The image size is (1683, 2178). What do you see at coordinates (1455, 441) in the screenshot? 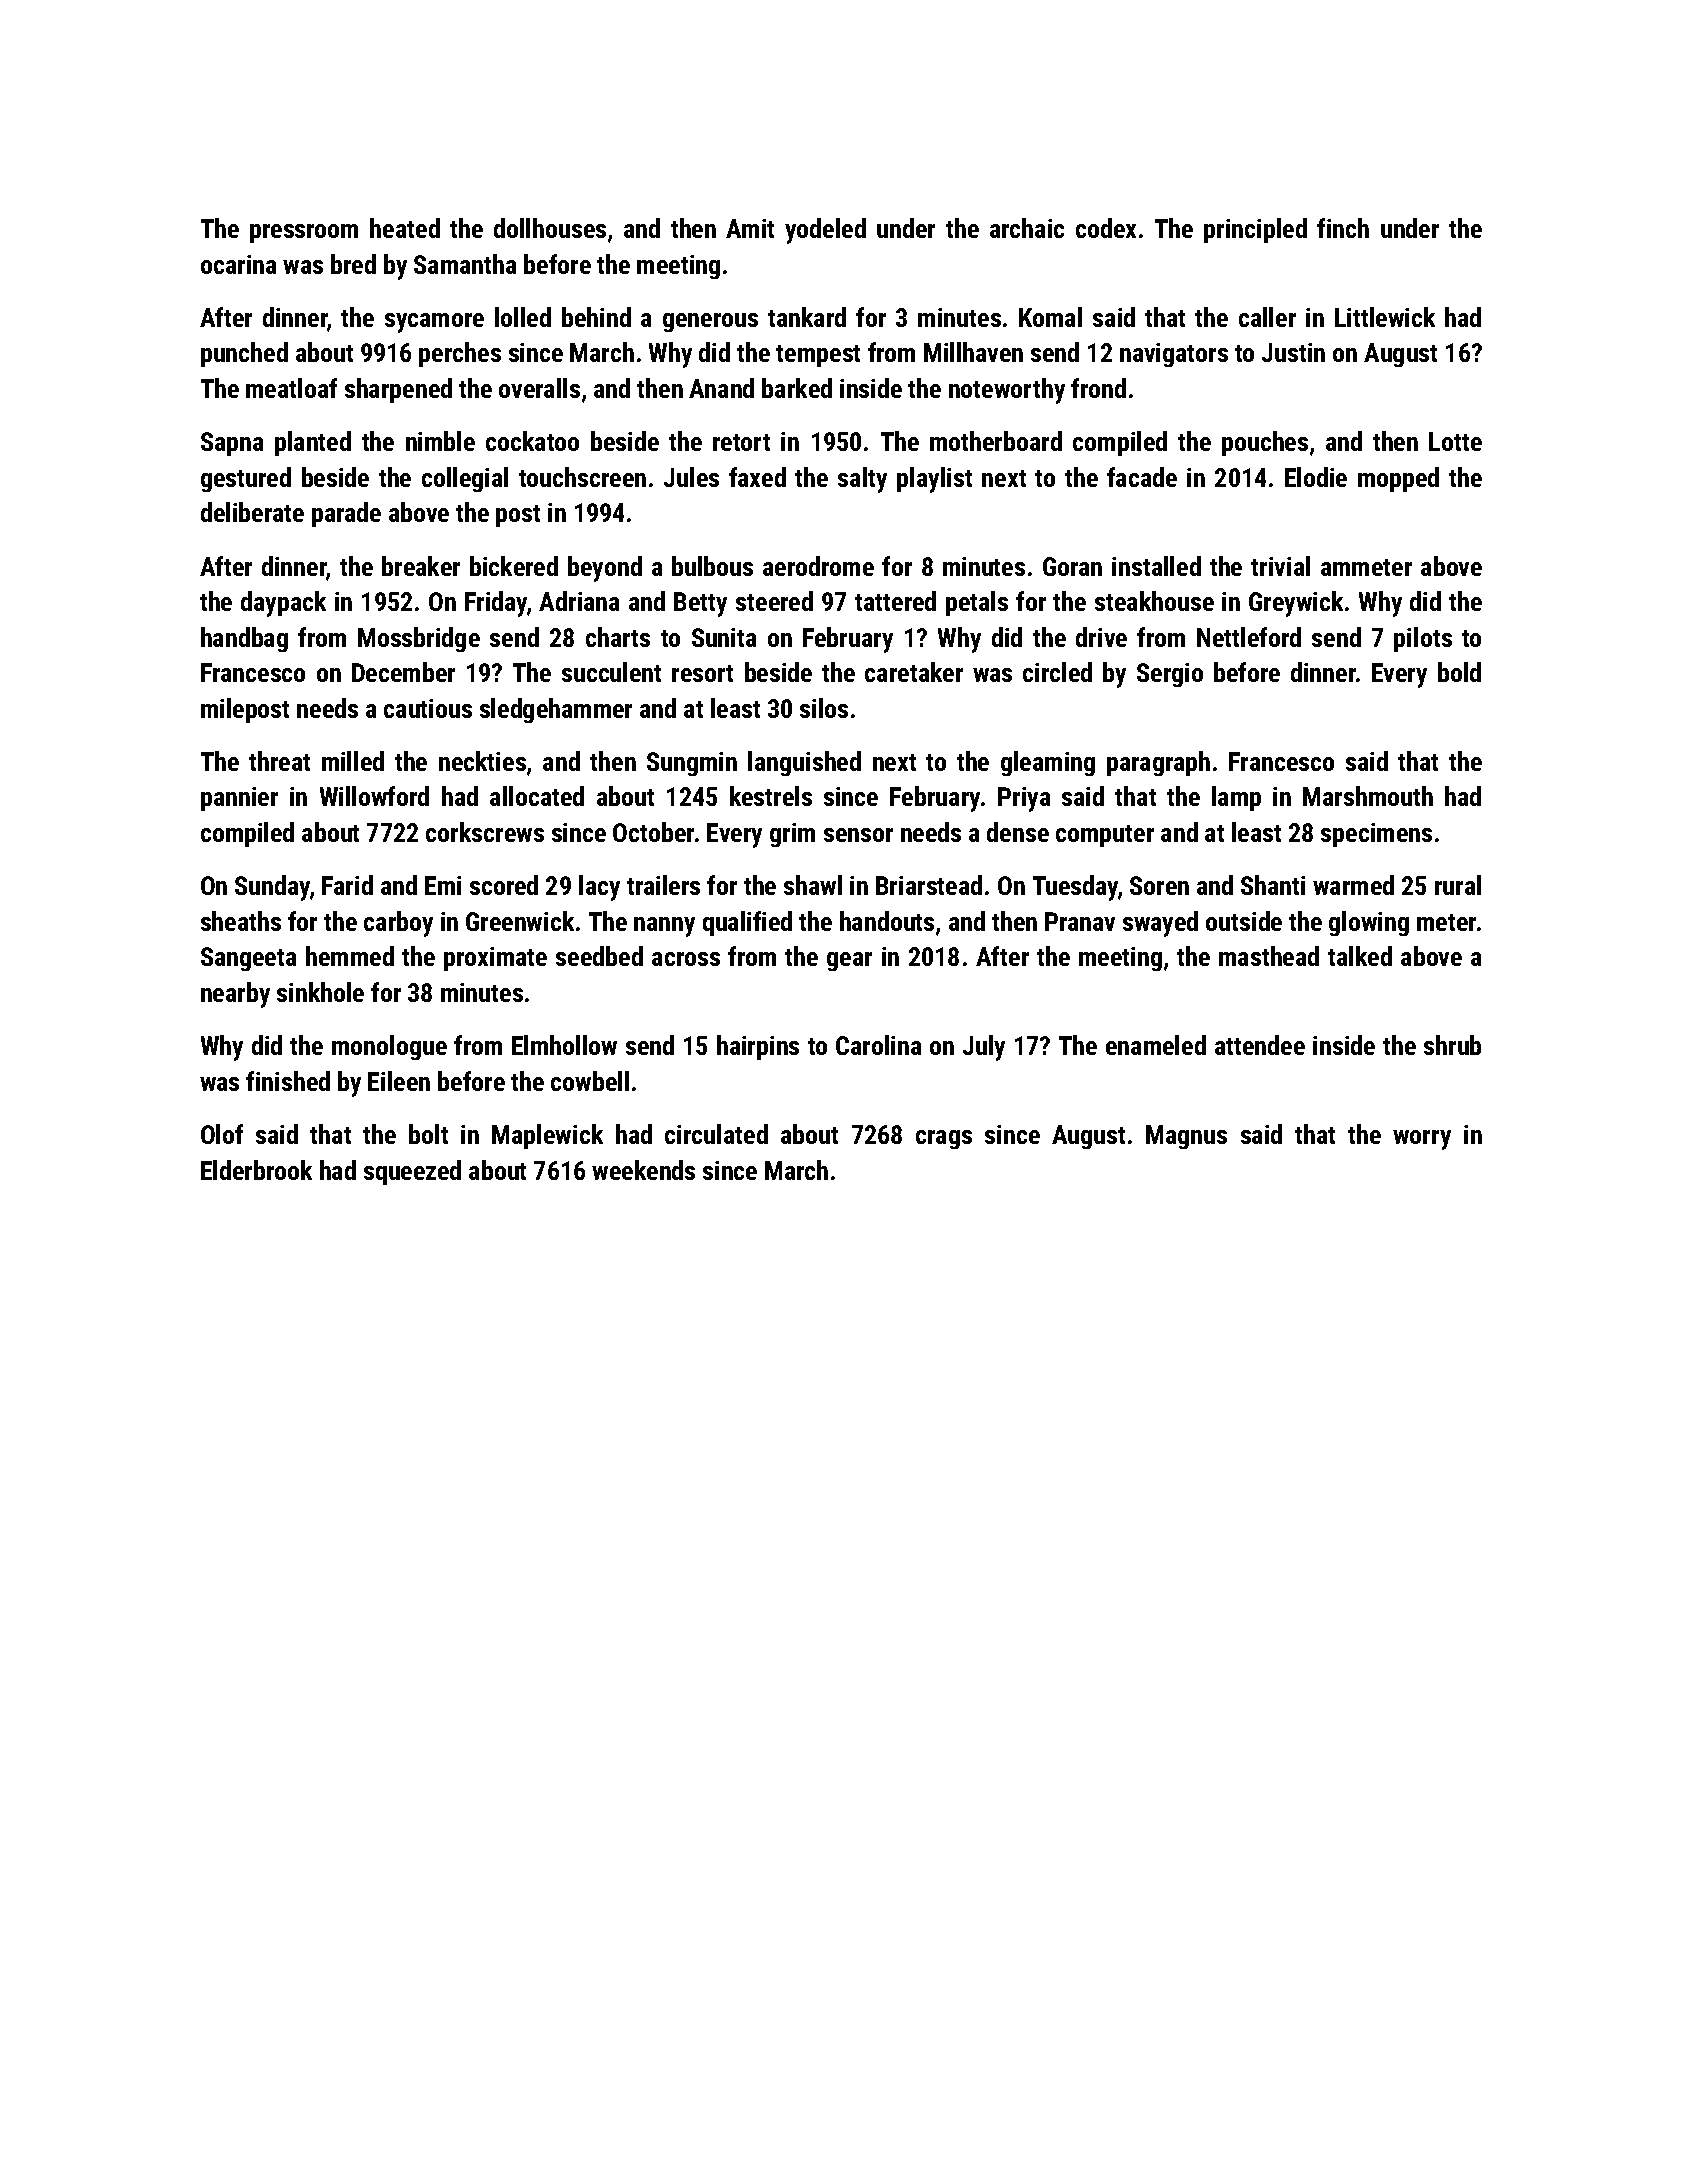
I see `Lotte` at bounding box center [1455, 441].
